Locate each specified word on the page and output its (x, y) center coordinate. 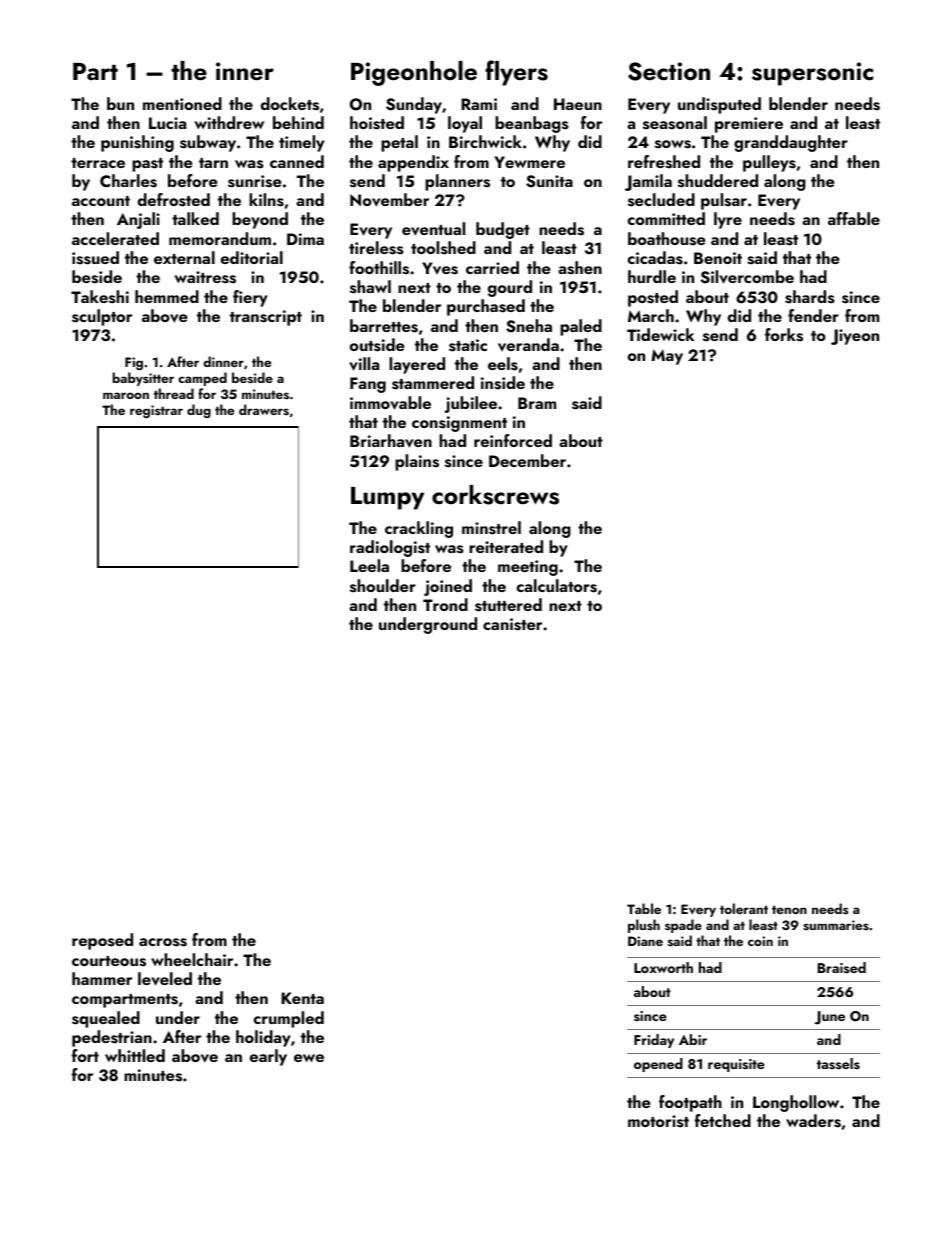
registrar (156, 411)
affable (854, 218)
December (527, 460)
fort (85, 1055)
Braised (842, 967)
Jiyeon (855, 337)
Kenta (302, 998)
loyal (465, 124)
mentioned (182, 103)
